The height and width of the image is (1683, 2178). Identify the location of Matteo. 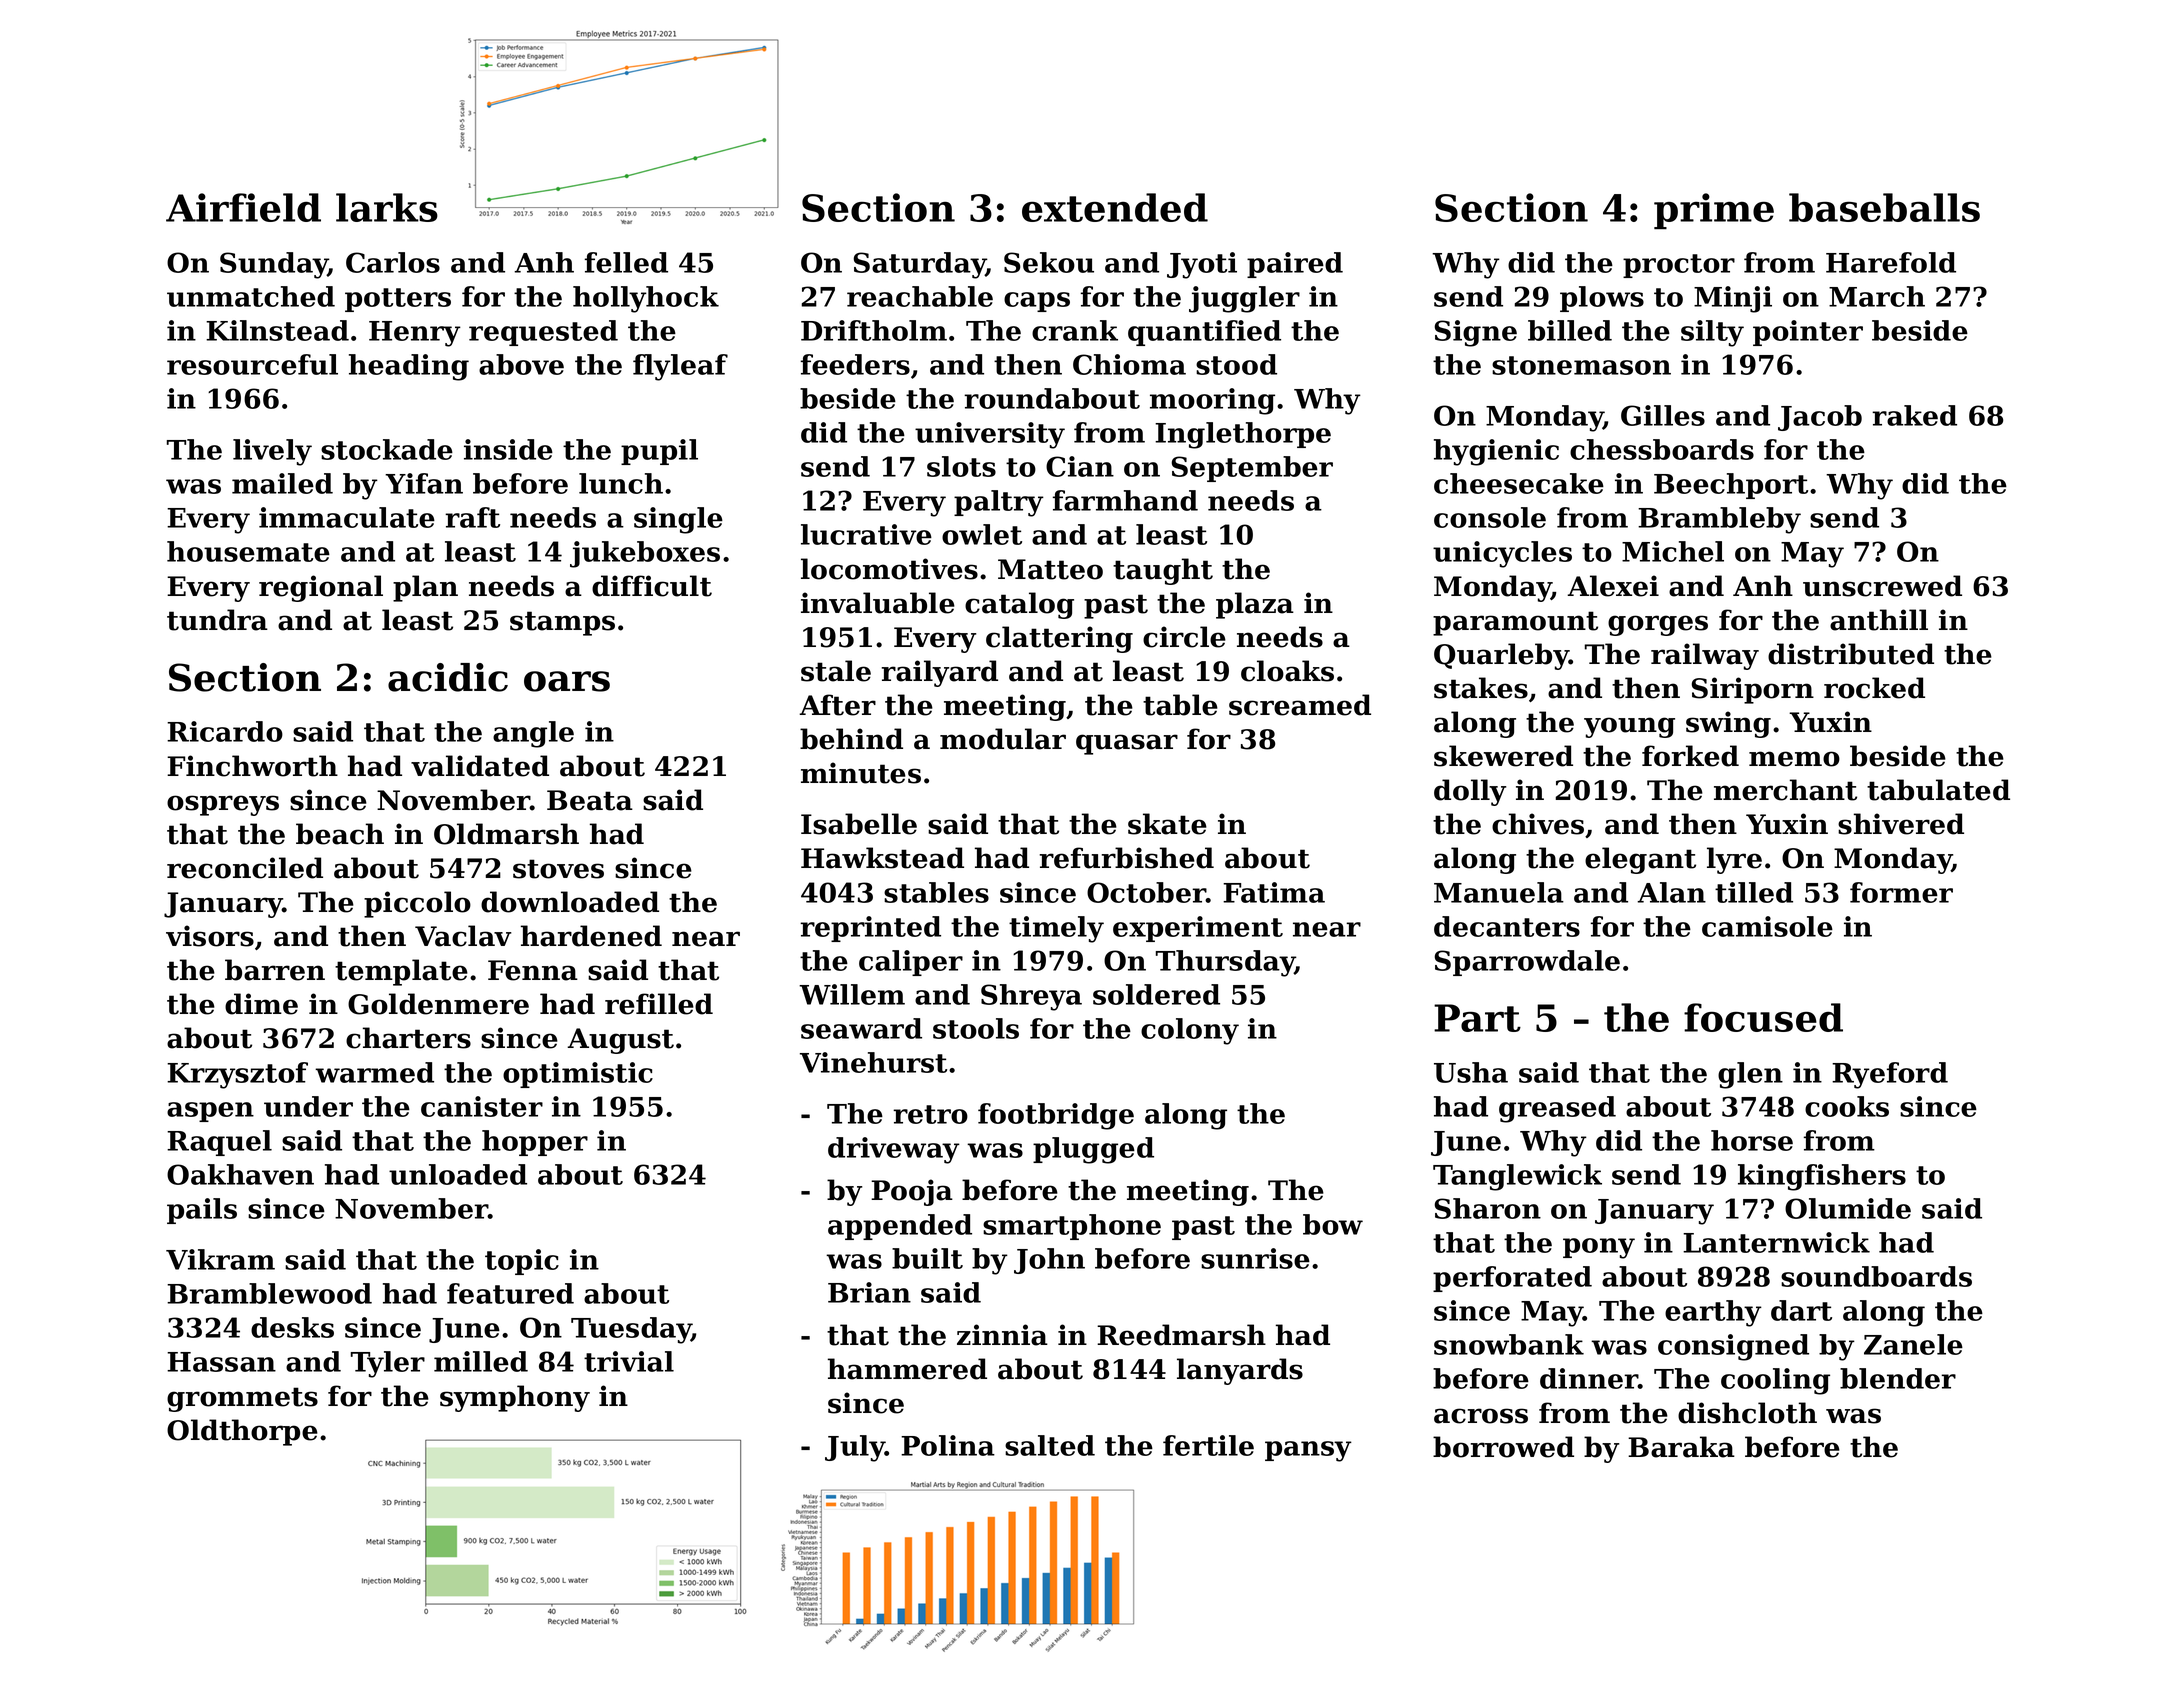
(1050, 569).
